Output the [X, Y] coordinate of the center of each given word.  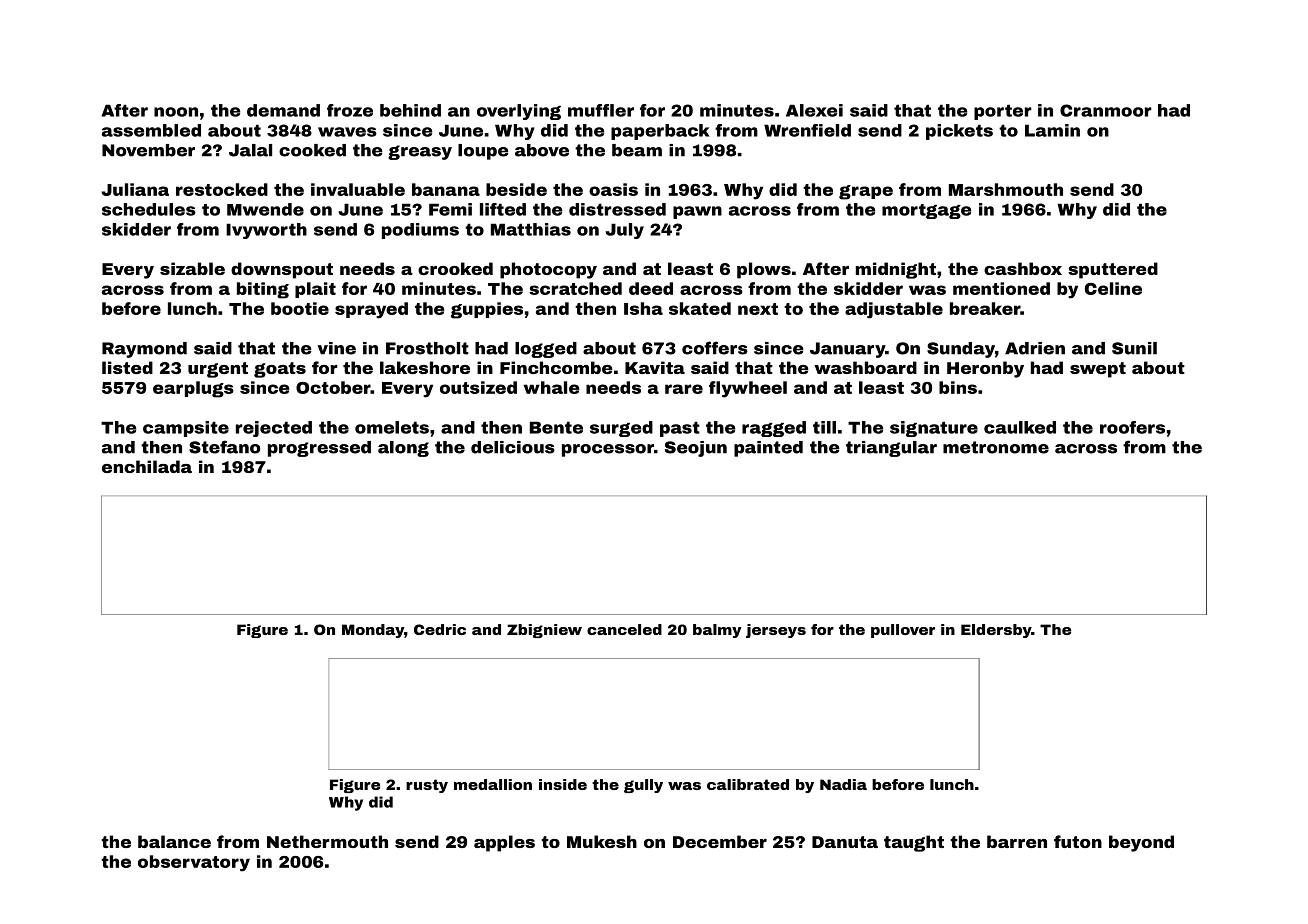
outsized [478, 387]
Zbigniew [544, 631]
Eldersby [996, 631]
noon [176, 112]
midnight [896, 270]
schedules [149, 209]
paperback [660, 132]
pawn [697, 212]
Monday [373, 631]
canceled [624, 629]
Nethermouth [327, 841]
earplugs [193, 389]
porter [1003, 112]
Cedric [440, 629]
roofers [1132, 427]
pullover [903, 631]
